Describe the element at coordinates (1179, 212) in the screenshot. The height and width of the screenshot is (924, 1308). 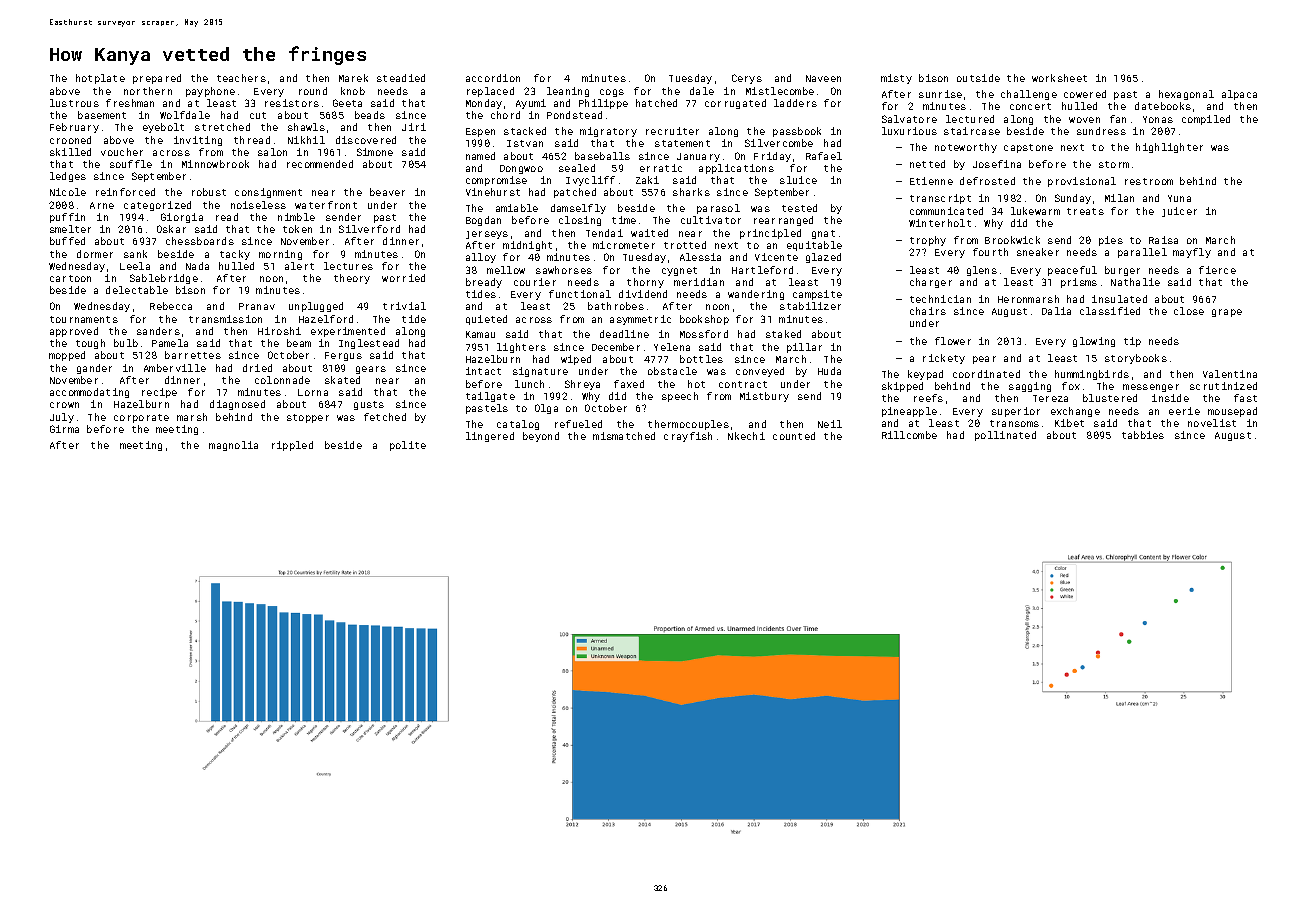
I see `juicer` at that location.
